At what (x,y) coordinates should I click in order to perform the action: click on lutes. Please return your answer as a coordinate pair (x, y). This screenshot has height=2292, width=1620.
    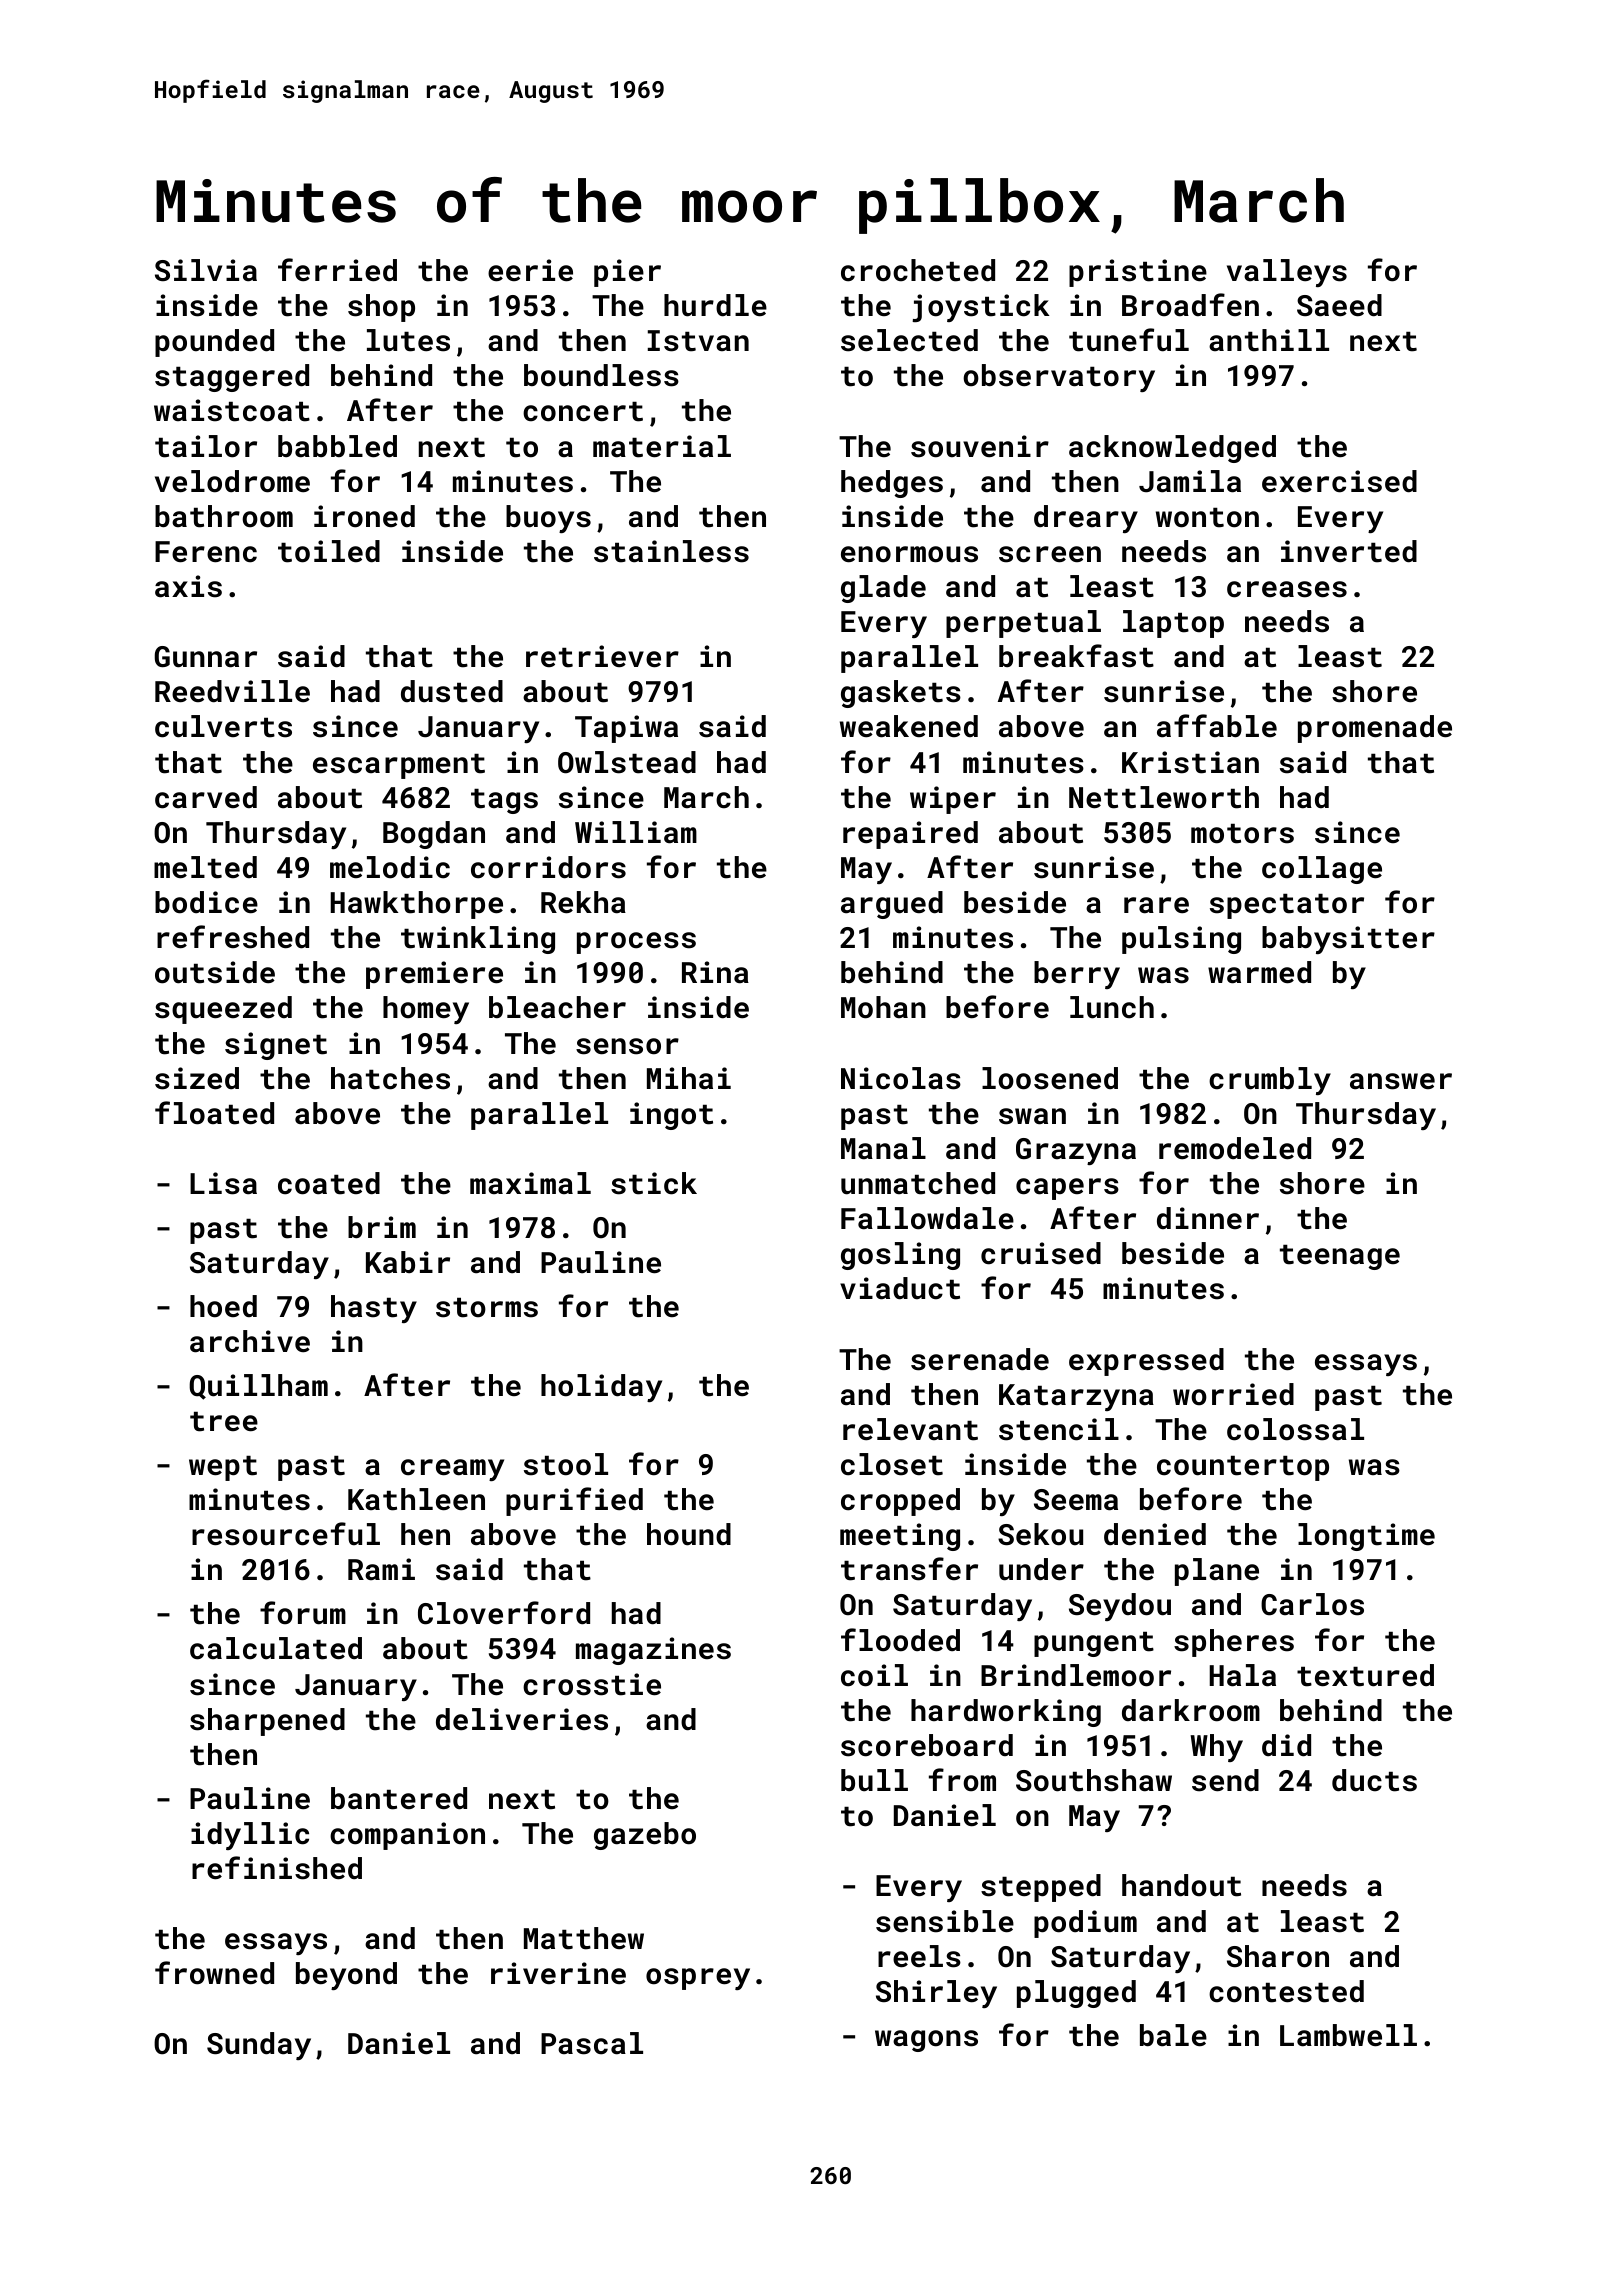
    Looking at the image, I should click on (408, 340).
